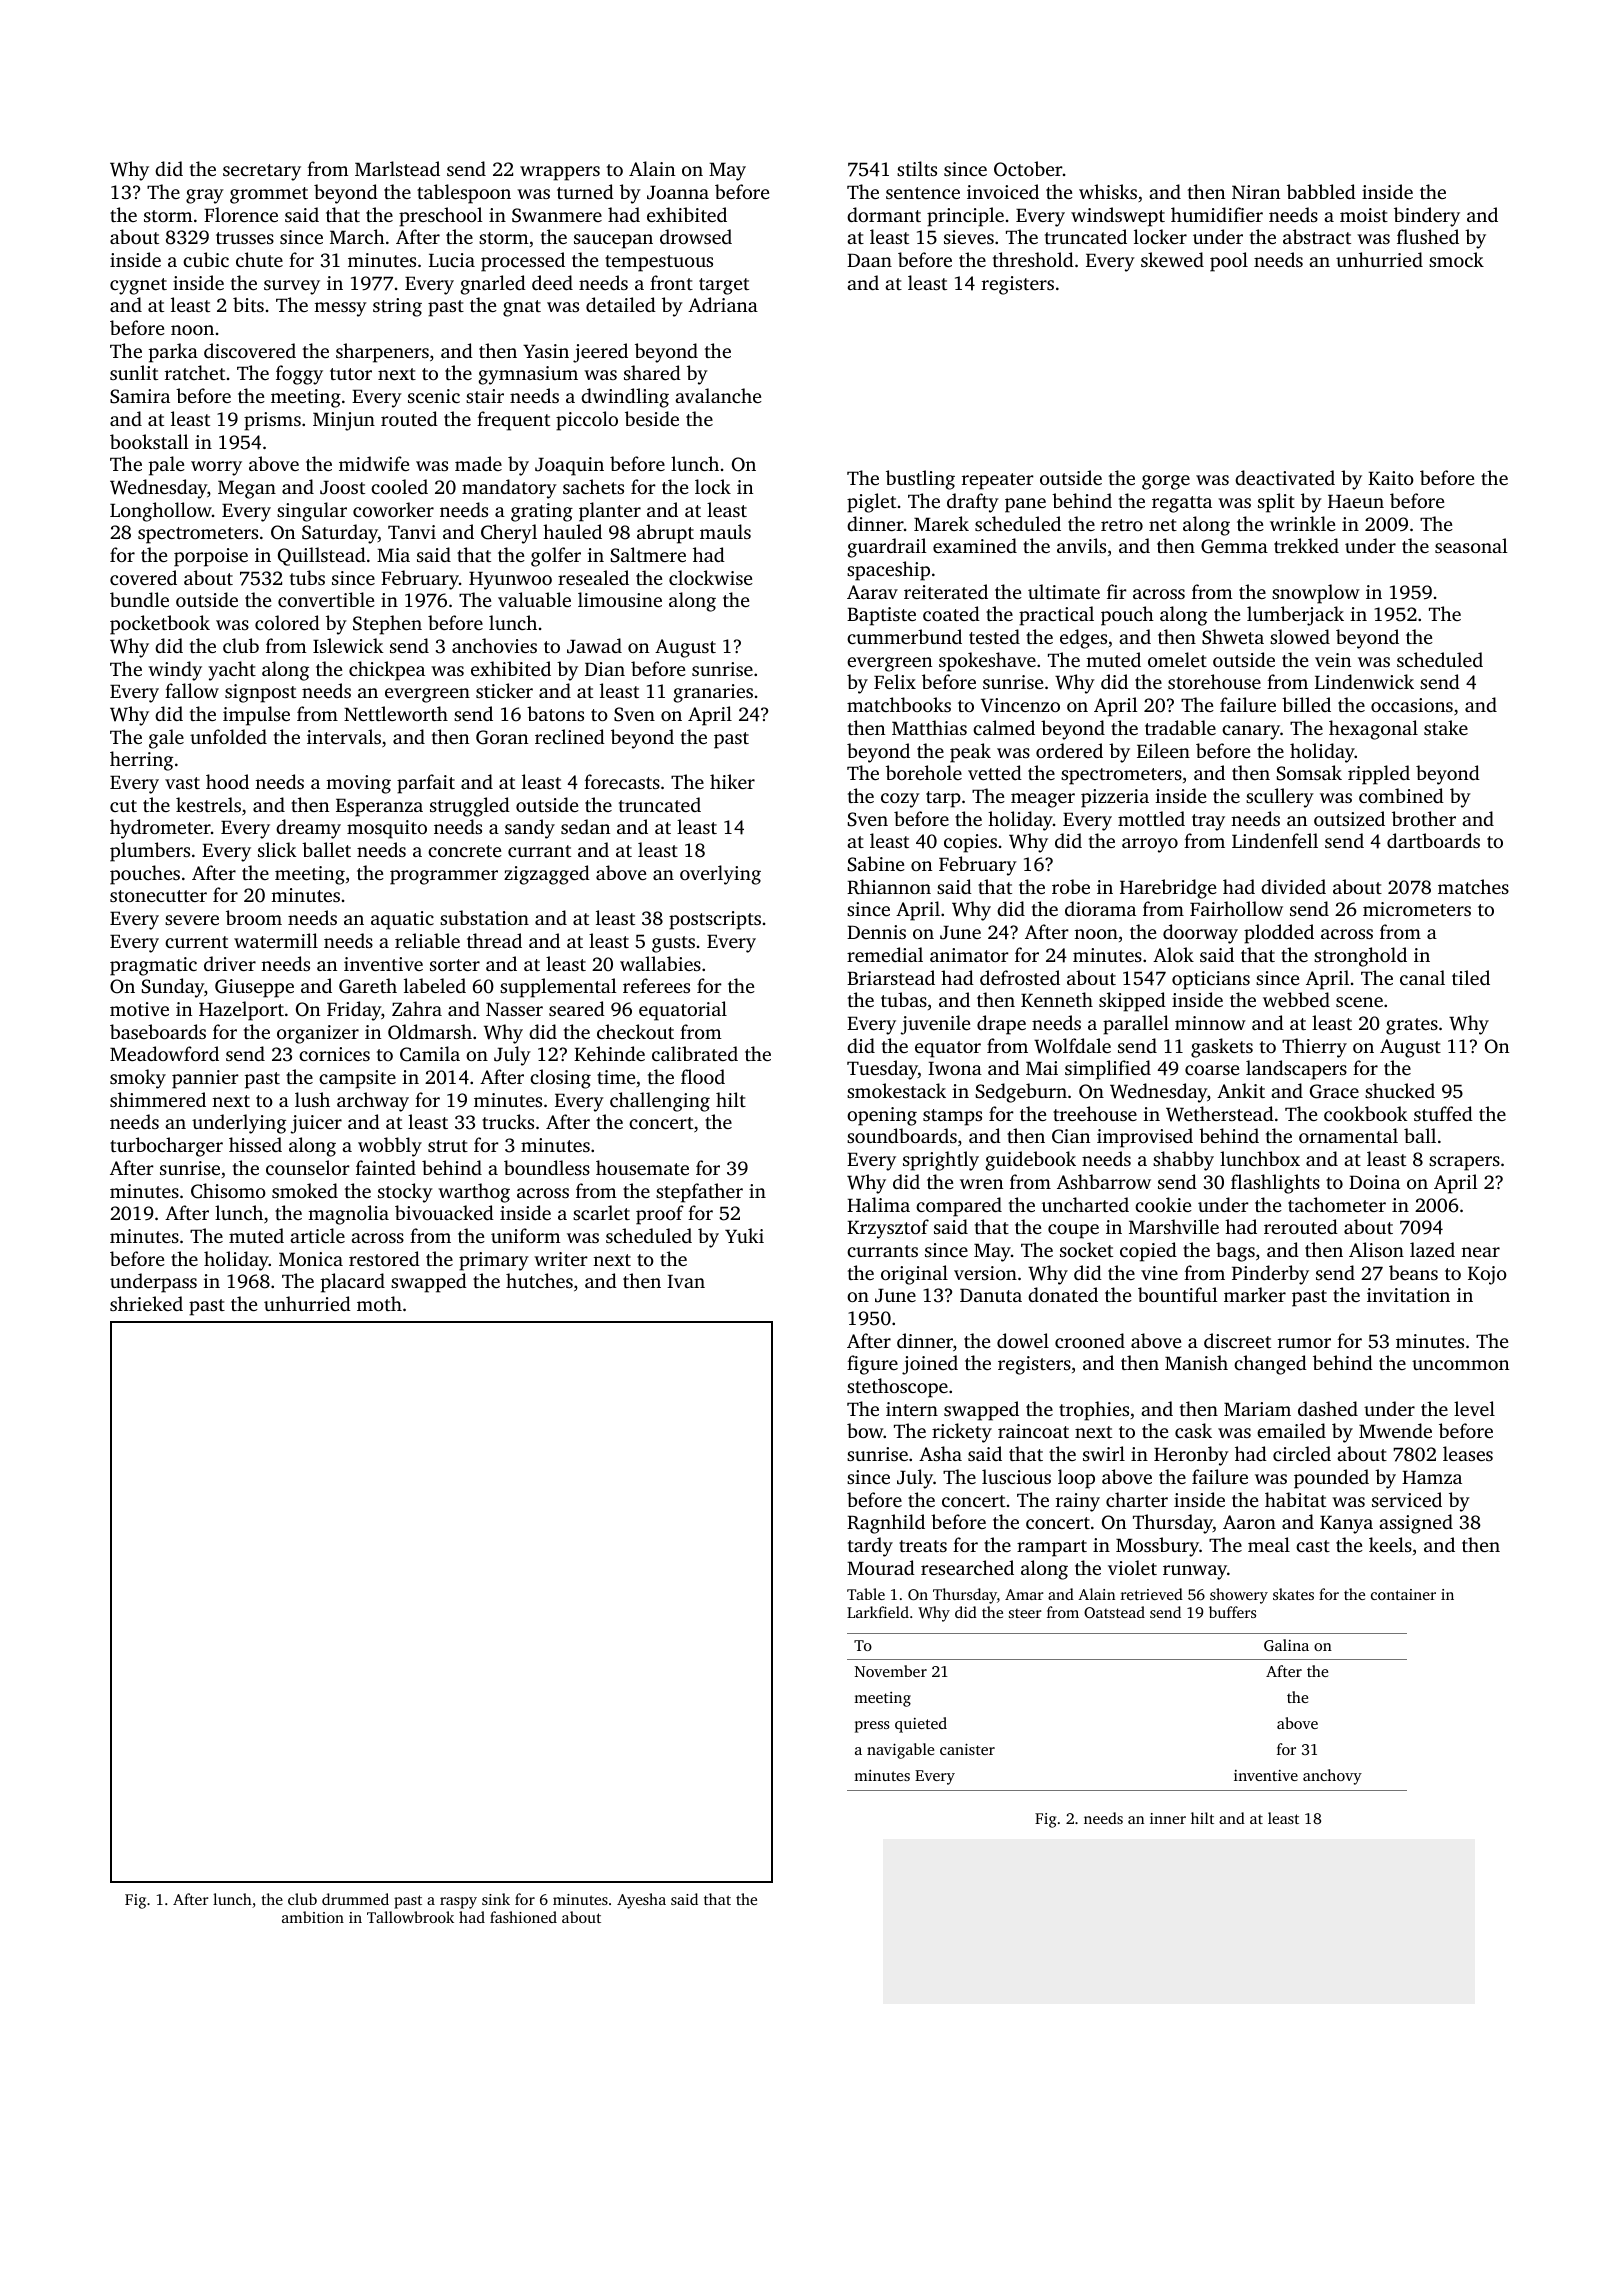  What do you see at coordinates (713, 693) in the document?
I see `granaries` at bounding box center [713, 693].
